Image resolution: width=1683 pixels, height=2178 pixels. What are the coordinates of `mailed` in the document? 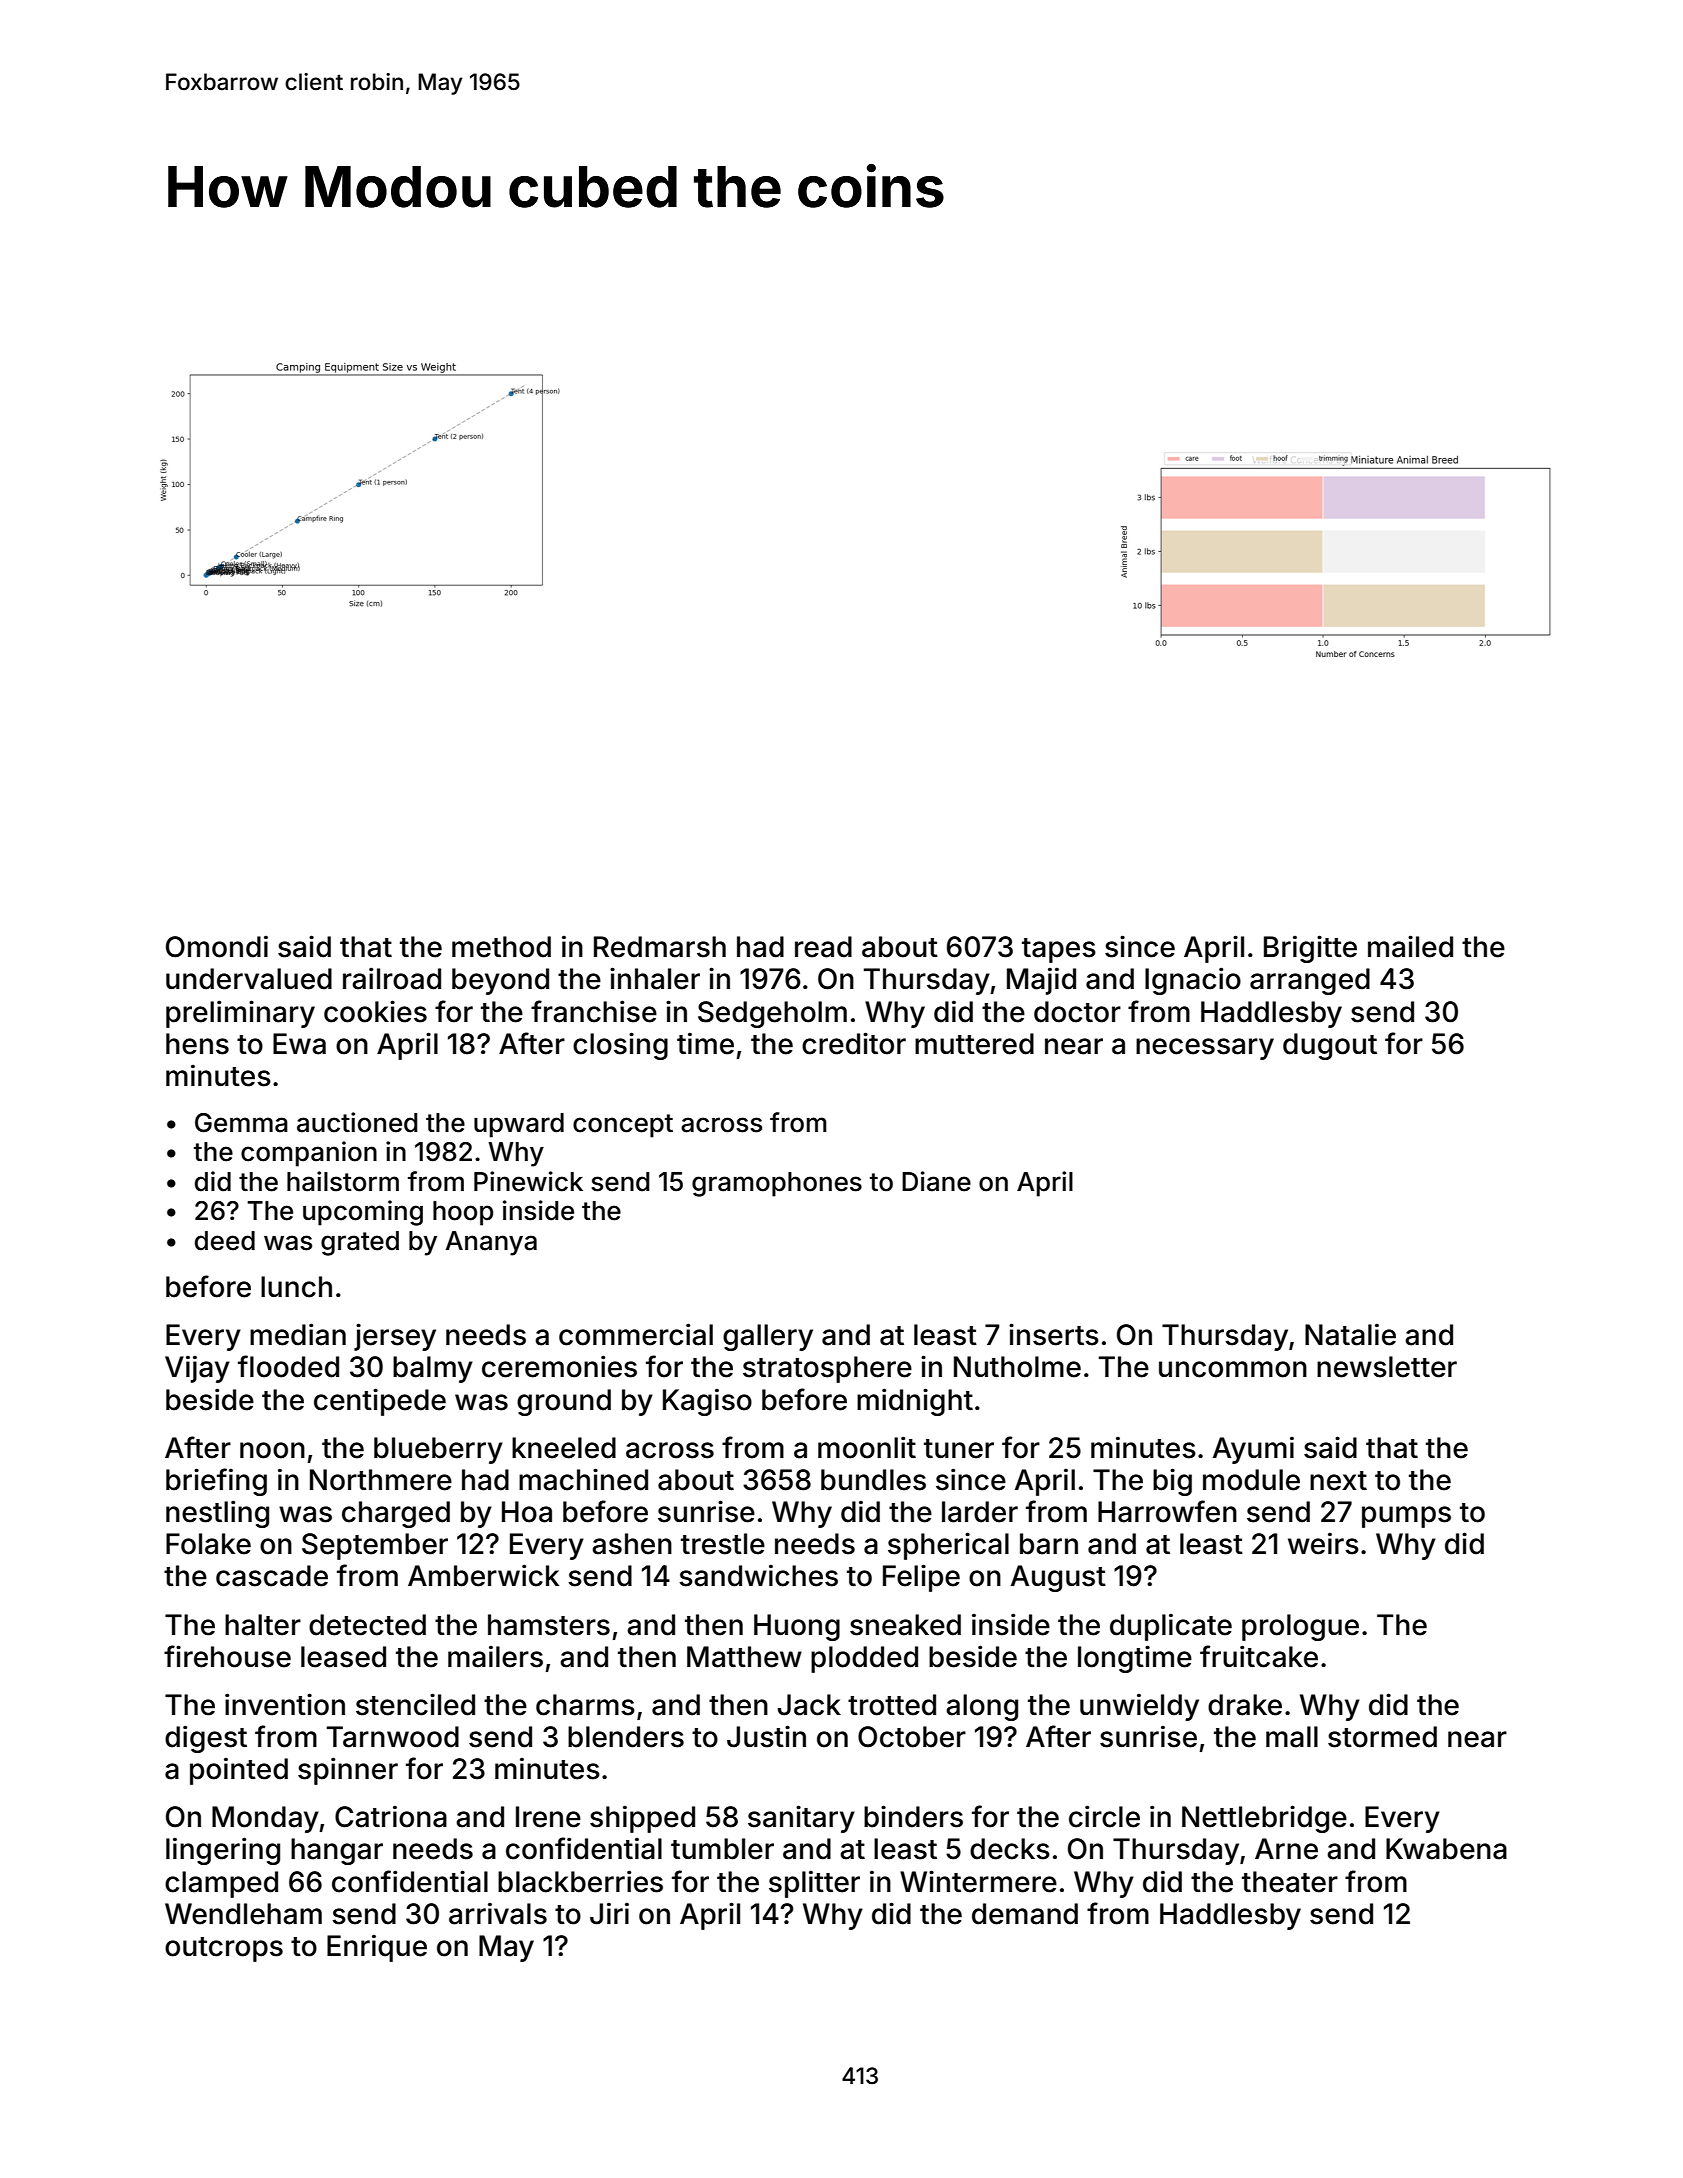 It's located at (1410, 946).
